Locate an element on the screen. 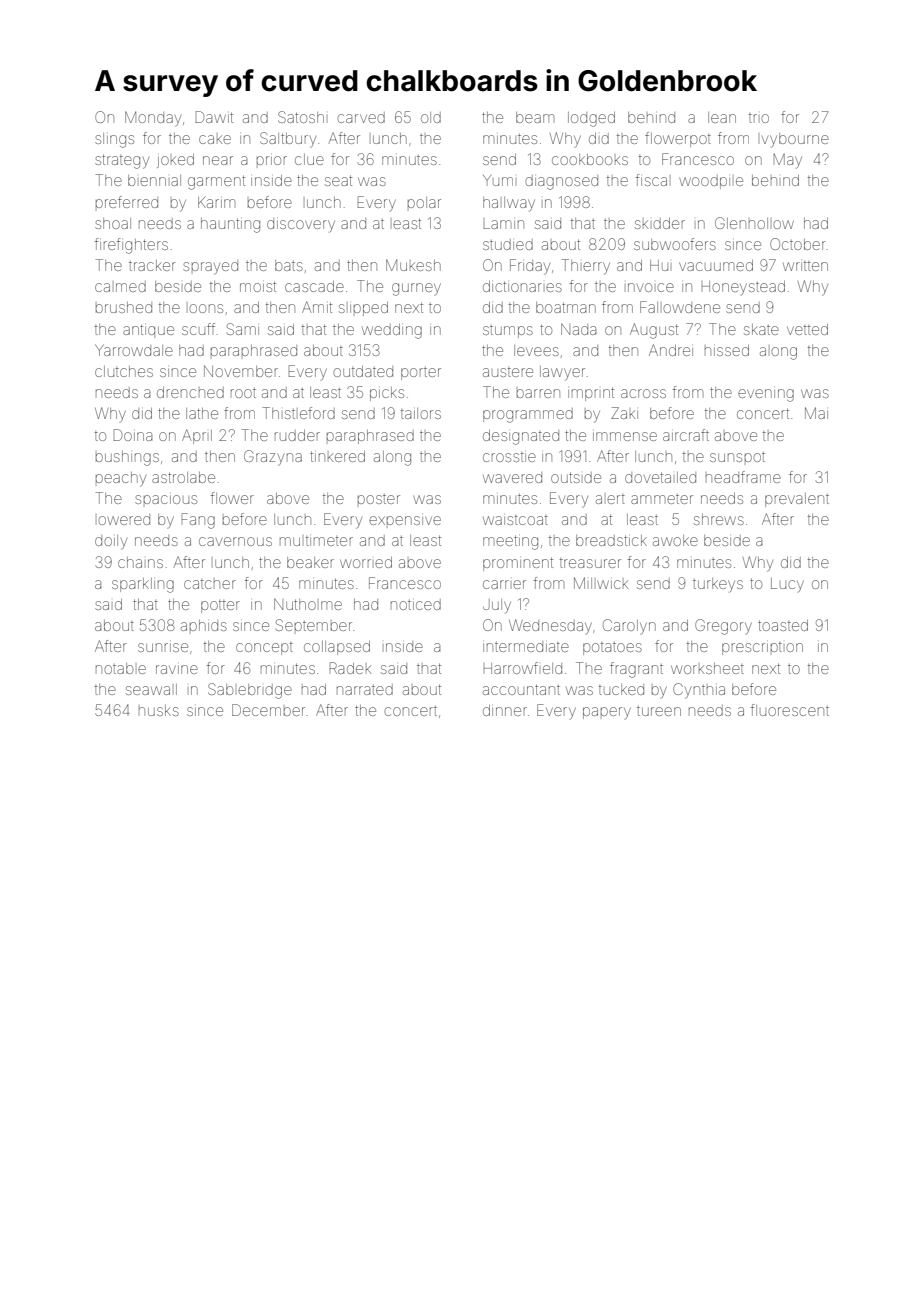  trio is located at coordinates (759, 118).
